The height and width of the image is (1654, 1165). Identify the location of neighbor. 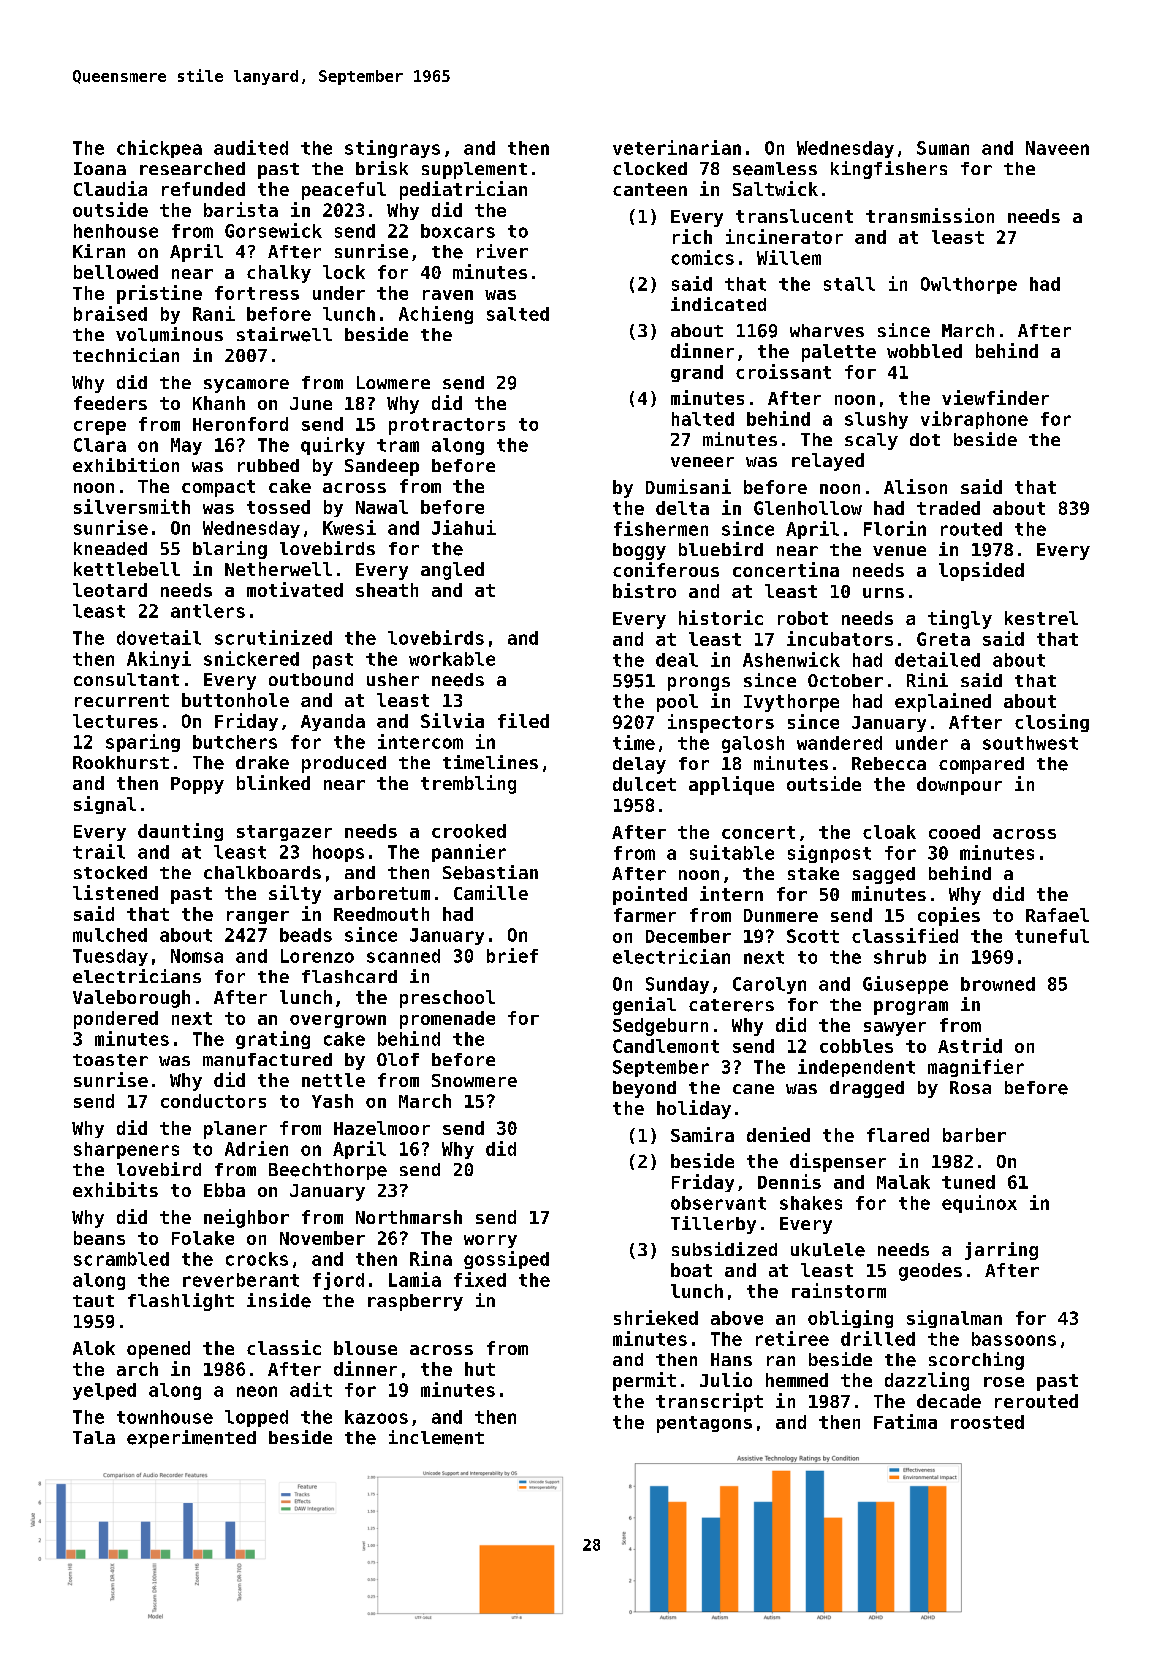
(246, 1218).
